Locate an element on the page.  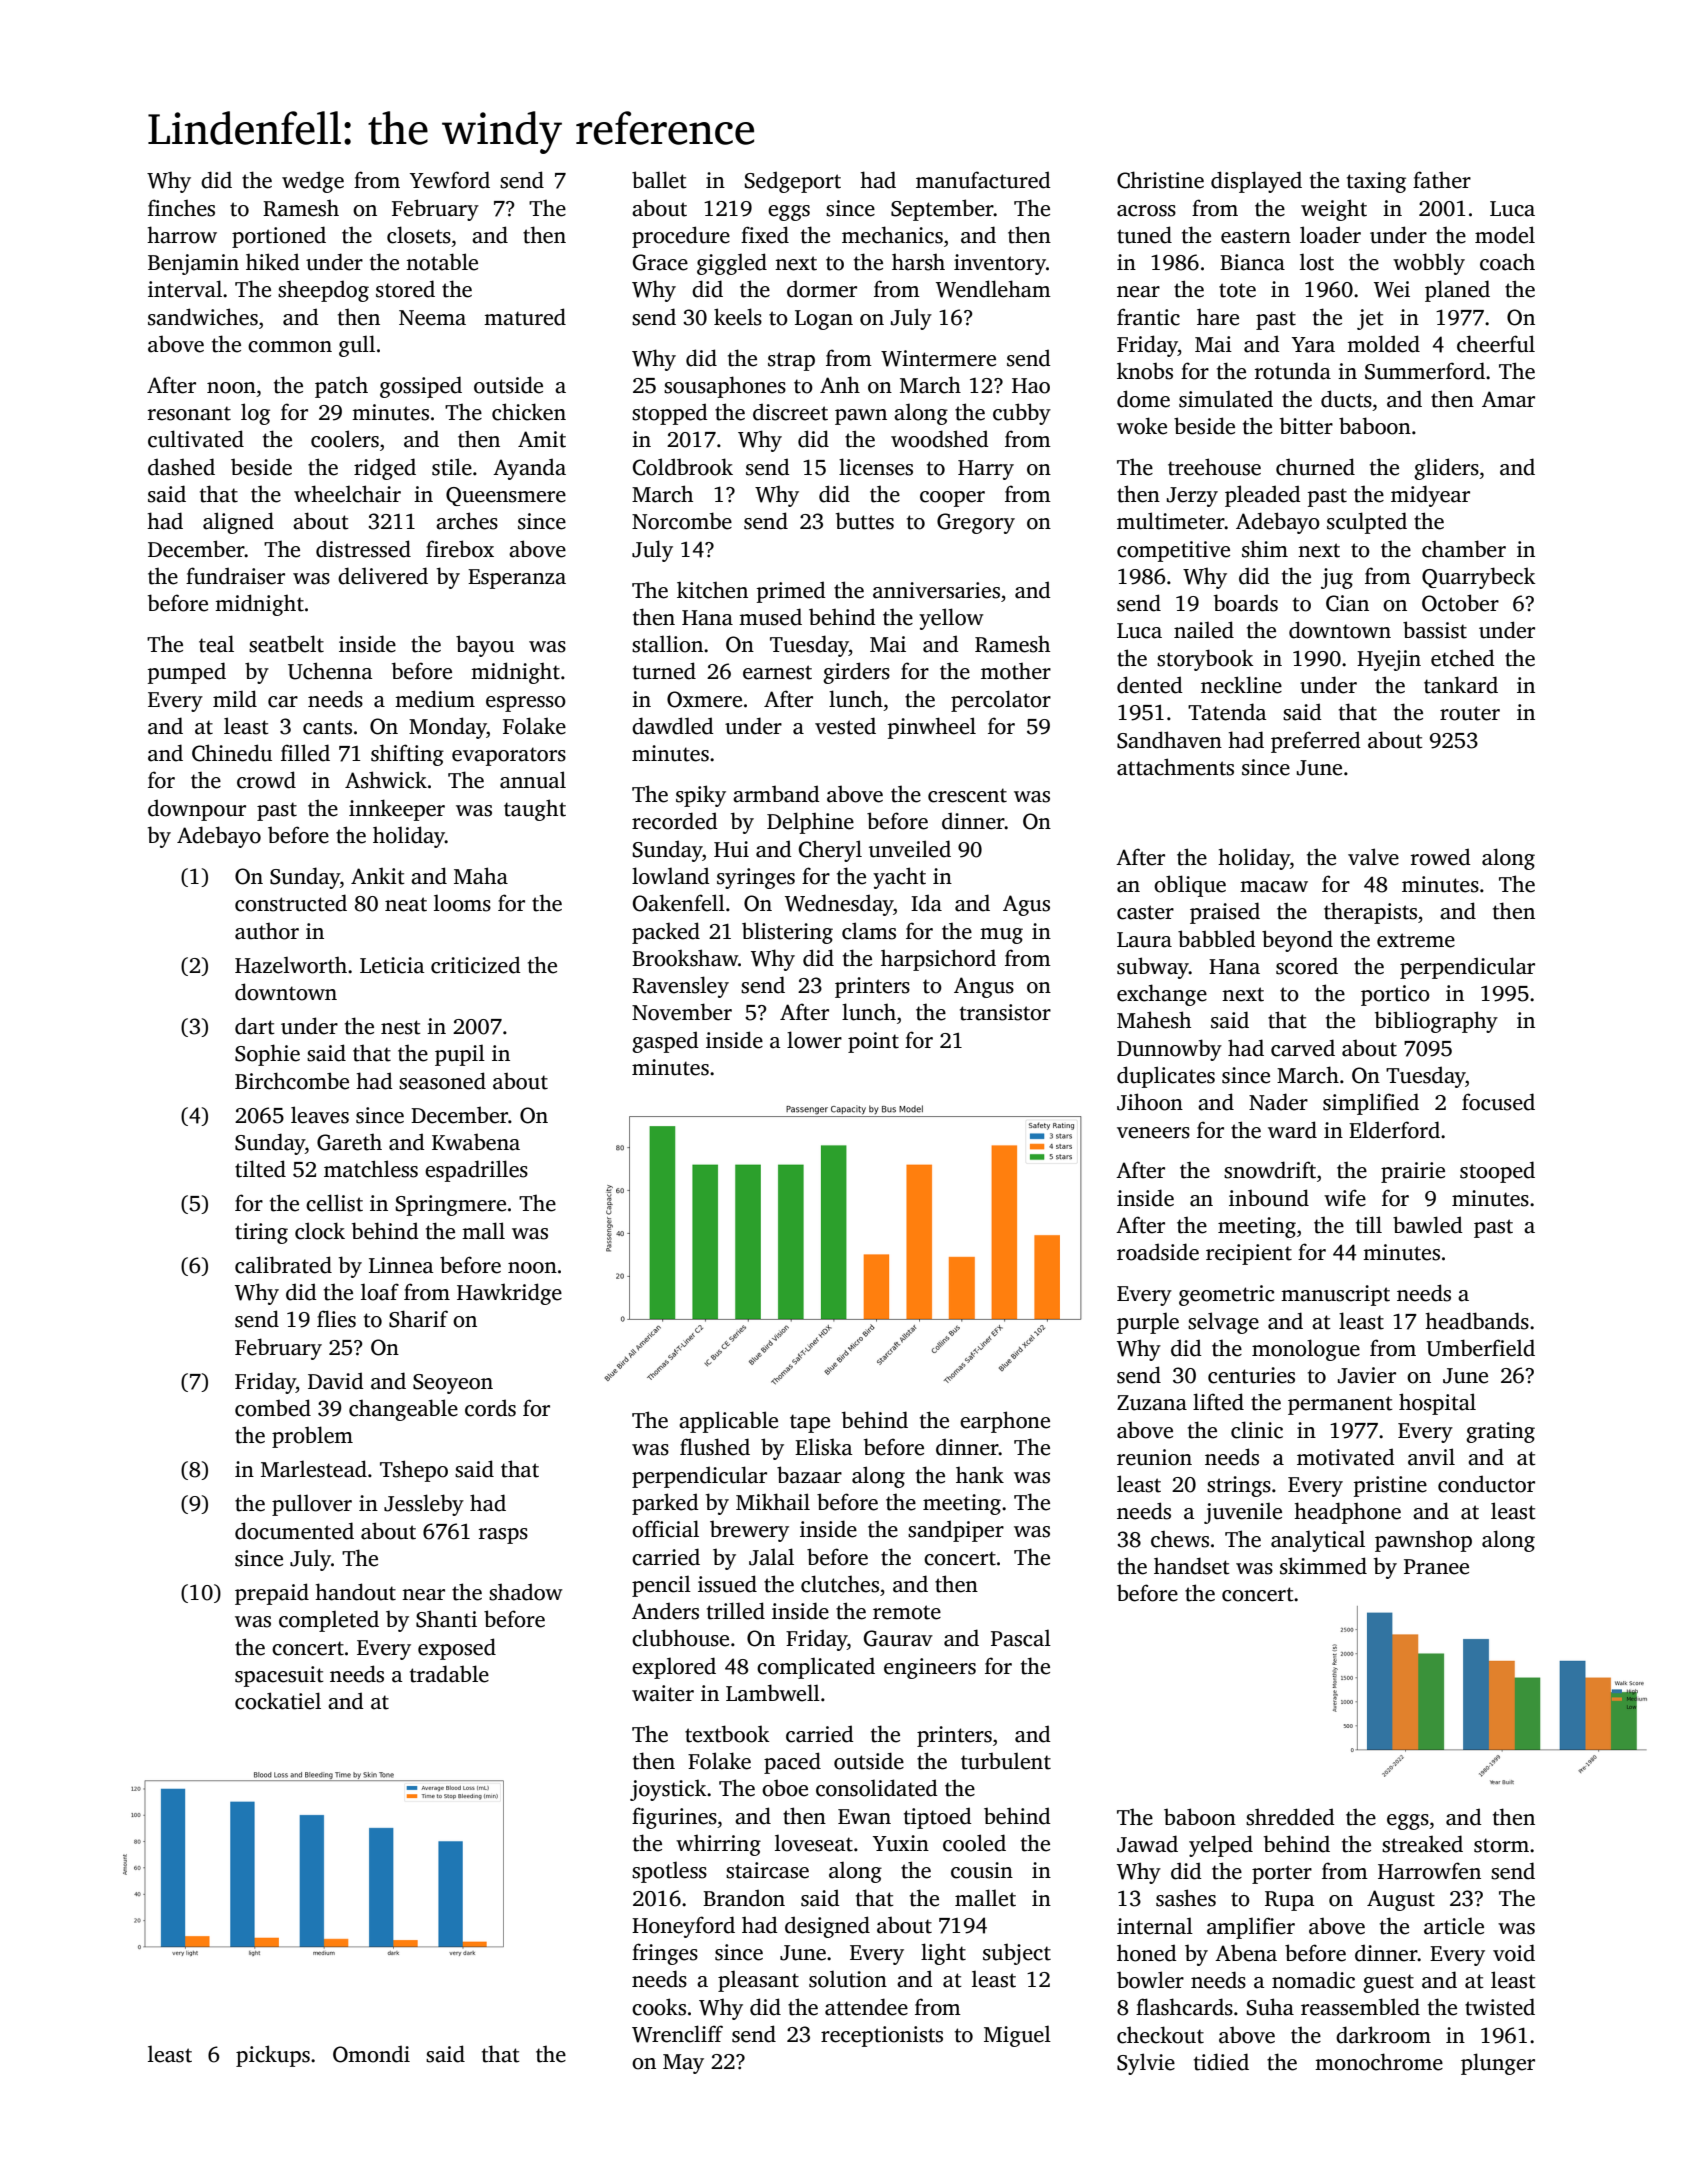
Tatenda is located at coordinates (1227, 712).
